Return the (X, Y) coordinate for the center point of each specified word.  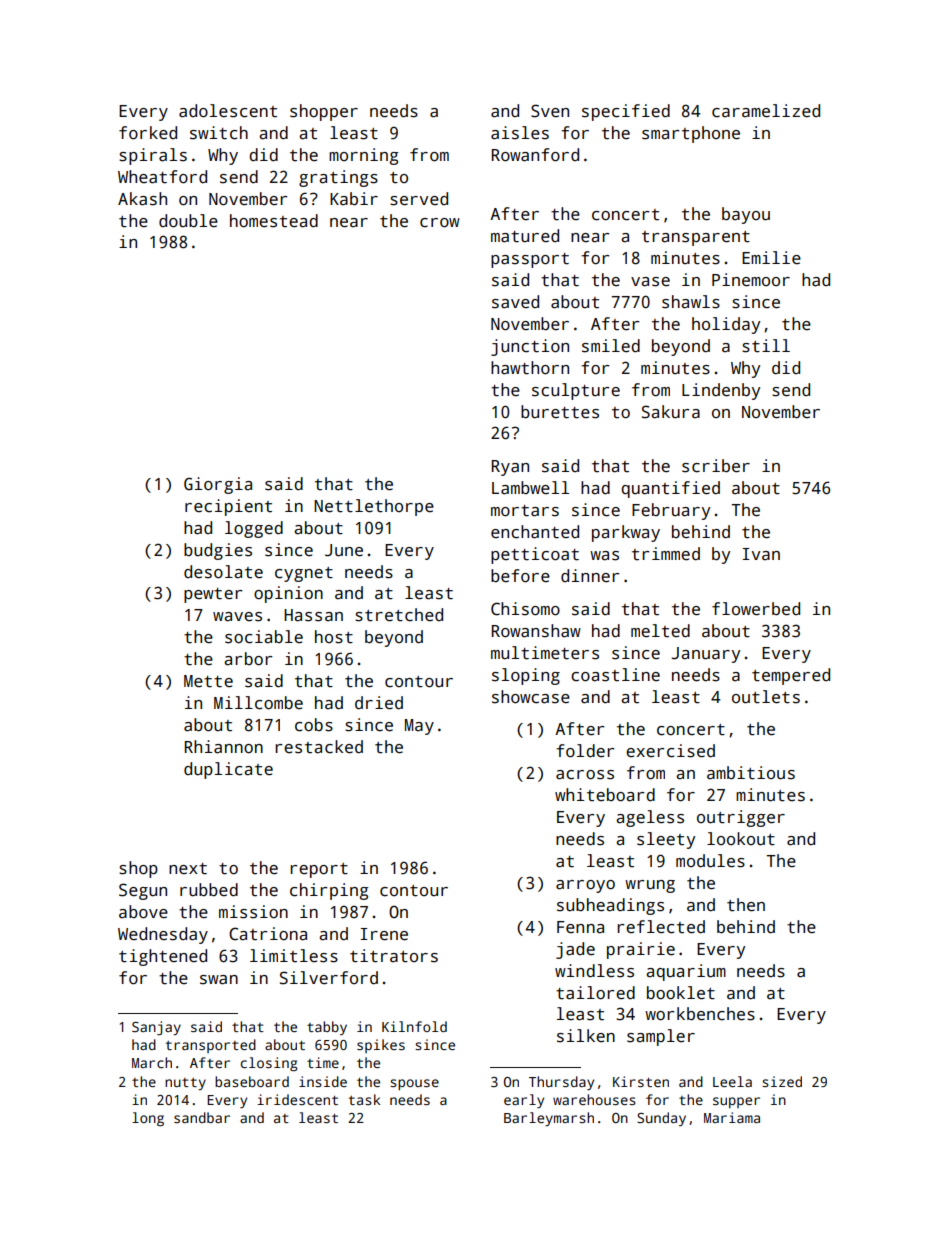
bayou (746, 215)
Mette (208, 681)
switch (219, 133)
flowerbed (756, 609)
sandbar (202, 1117)
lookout (741, 839)
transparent (696, 238)
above (143, 912)
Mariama (732, 1117)
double (188, 221)
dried (379, 703)
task (364, 1099)
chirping (329, 891)
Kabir (354, 199)
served (419, 199)
